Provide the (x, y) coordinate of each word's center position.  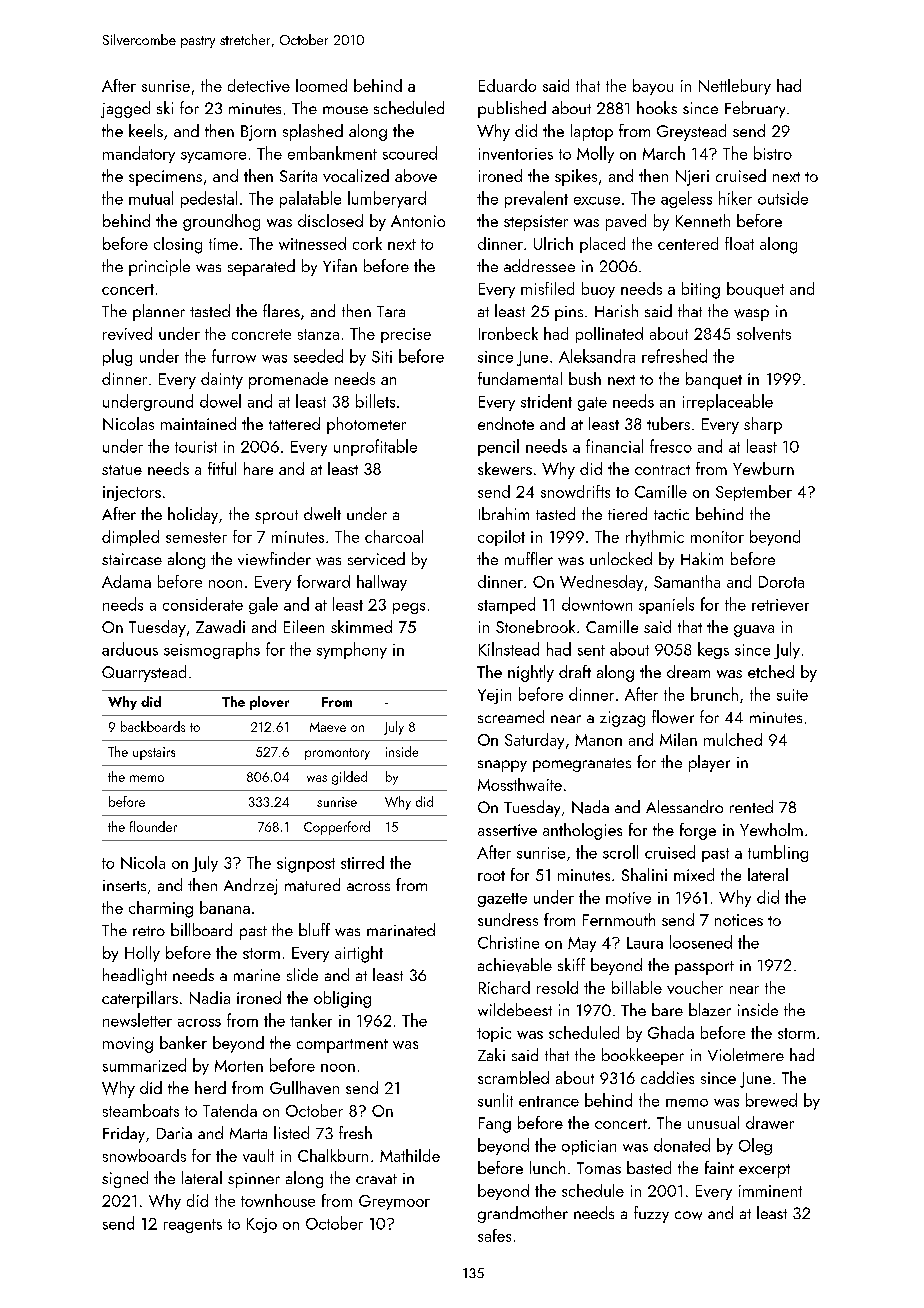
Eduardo (507, 85)
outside (783, 198)
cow (688, 1215)
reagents (193, 1226)
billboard (201, 929)
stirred (362, 862)
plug (117, 357)
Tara (391, 311)
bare (667, 1009)
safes (494, 1235)
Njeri (692, 178)
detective (259, 85)
